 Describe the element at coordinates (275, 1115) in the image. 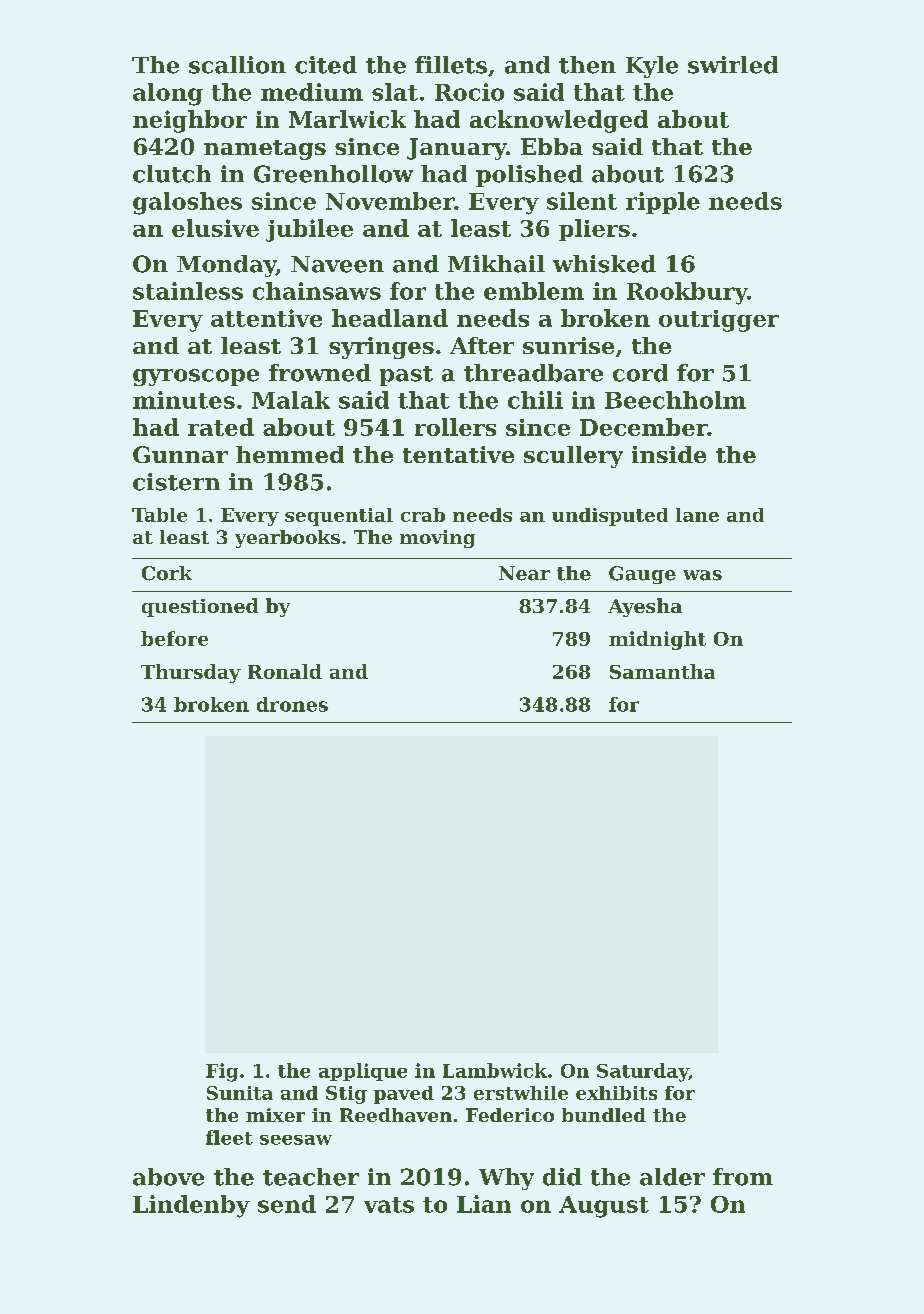

I see `mixer` at that location.
